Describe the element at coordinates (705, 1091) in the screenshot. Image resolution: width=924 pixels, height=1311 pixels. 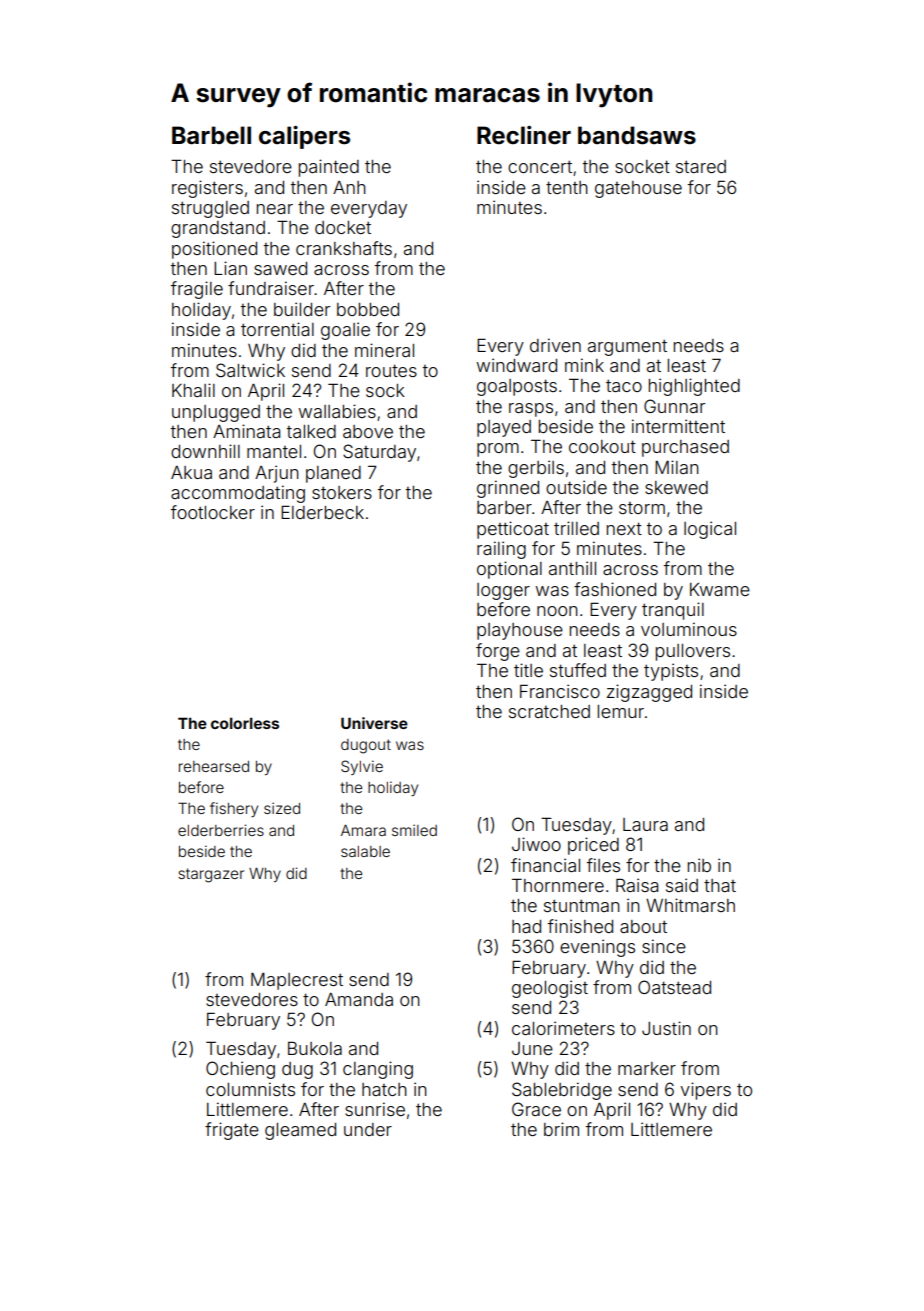
I see `vipers` at that location.
